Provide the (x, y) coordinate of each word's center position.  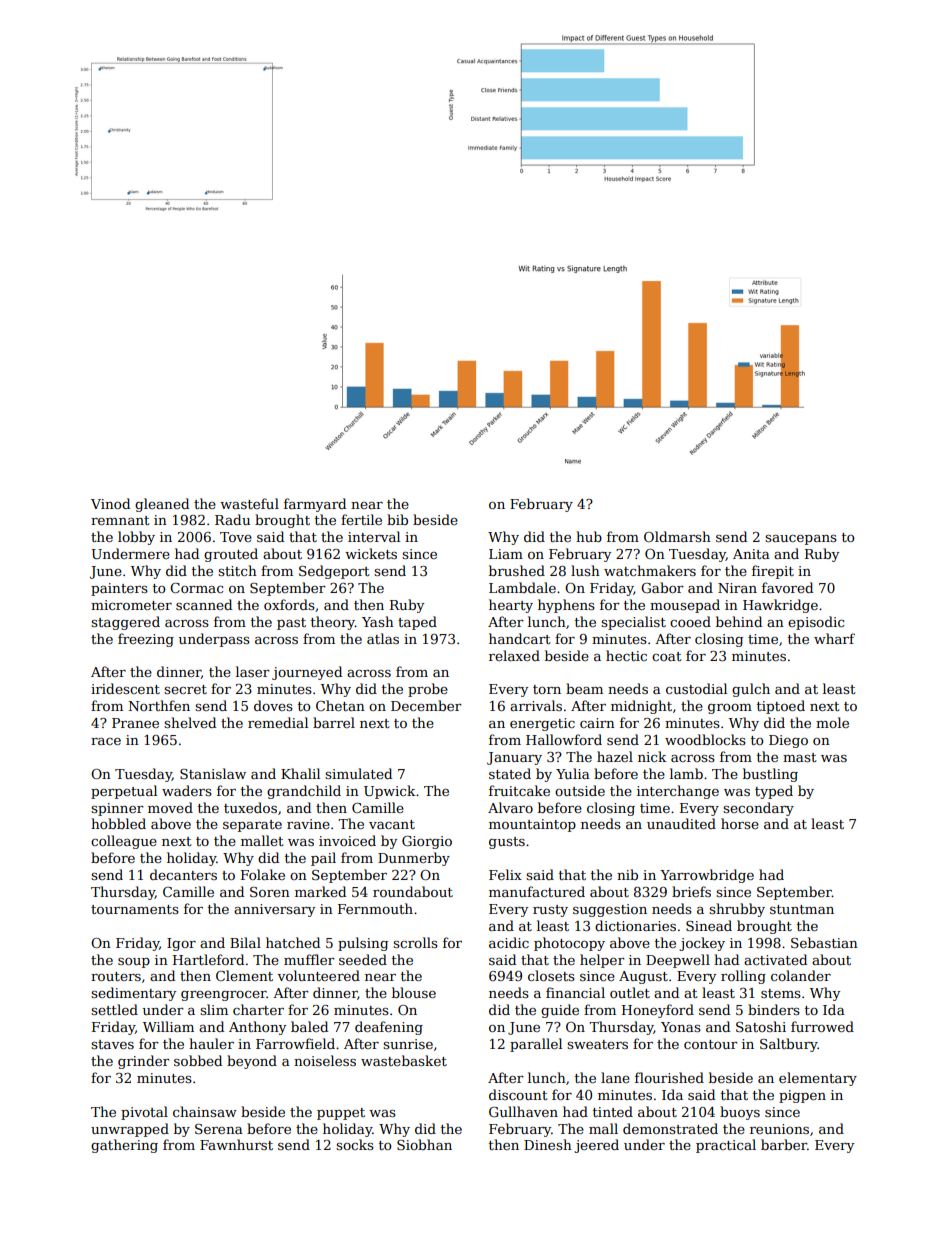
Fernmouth (375, 908)
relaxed (514, 655)
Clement (244, 975)
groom (730, 709)
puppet (341, 1114)
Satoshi (761, 1026)
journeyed (307, 673)
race (106, 741)
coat (667, 656)
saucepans (801, 540)
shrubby (737, 910)
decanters (183, 874)
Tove (236, 537)
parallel (536, 1045)
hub (589, 536)
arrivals (536, 705)
